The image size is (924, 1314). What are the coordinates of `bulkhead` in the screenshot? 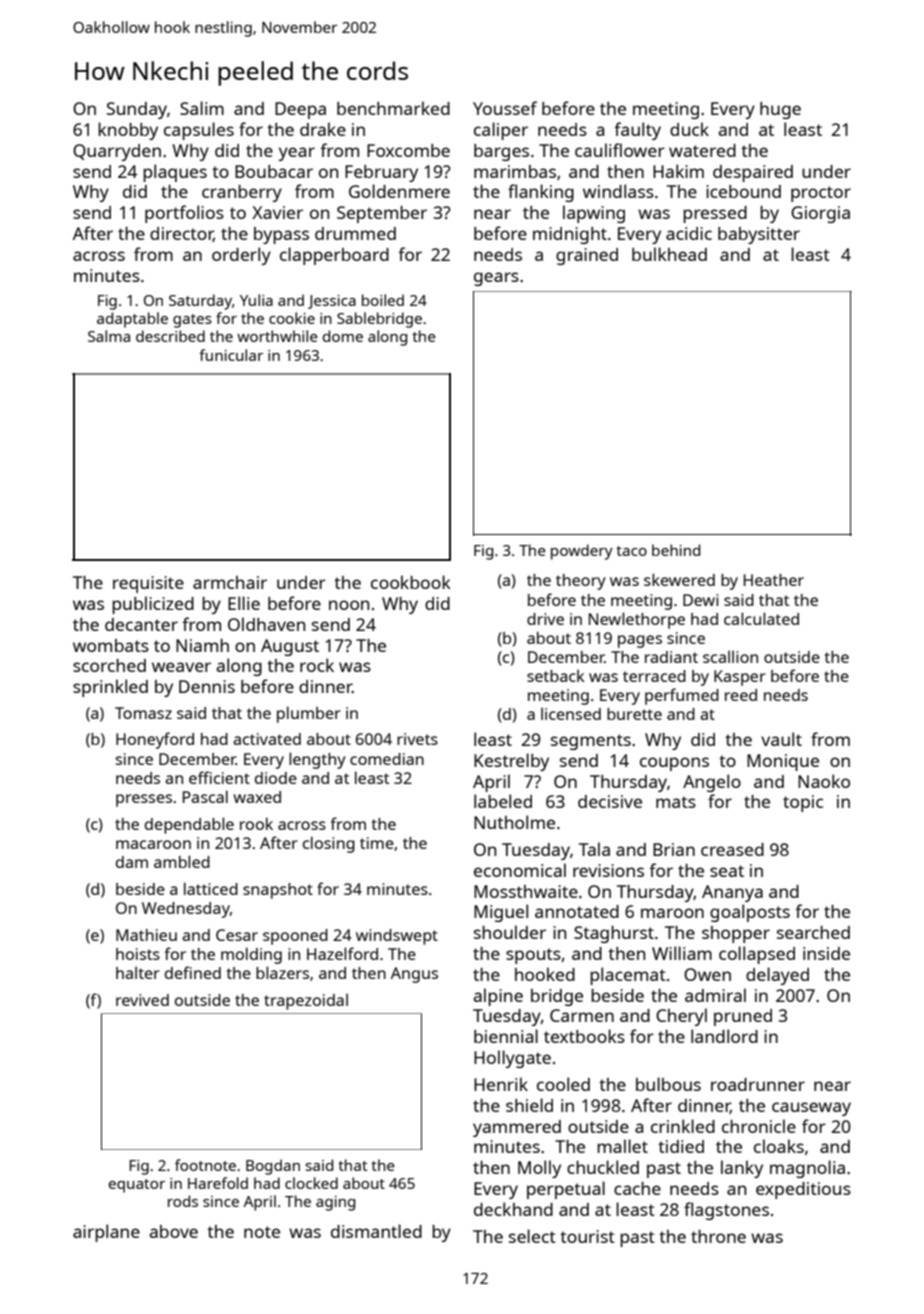 It's located at (669, 254).
